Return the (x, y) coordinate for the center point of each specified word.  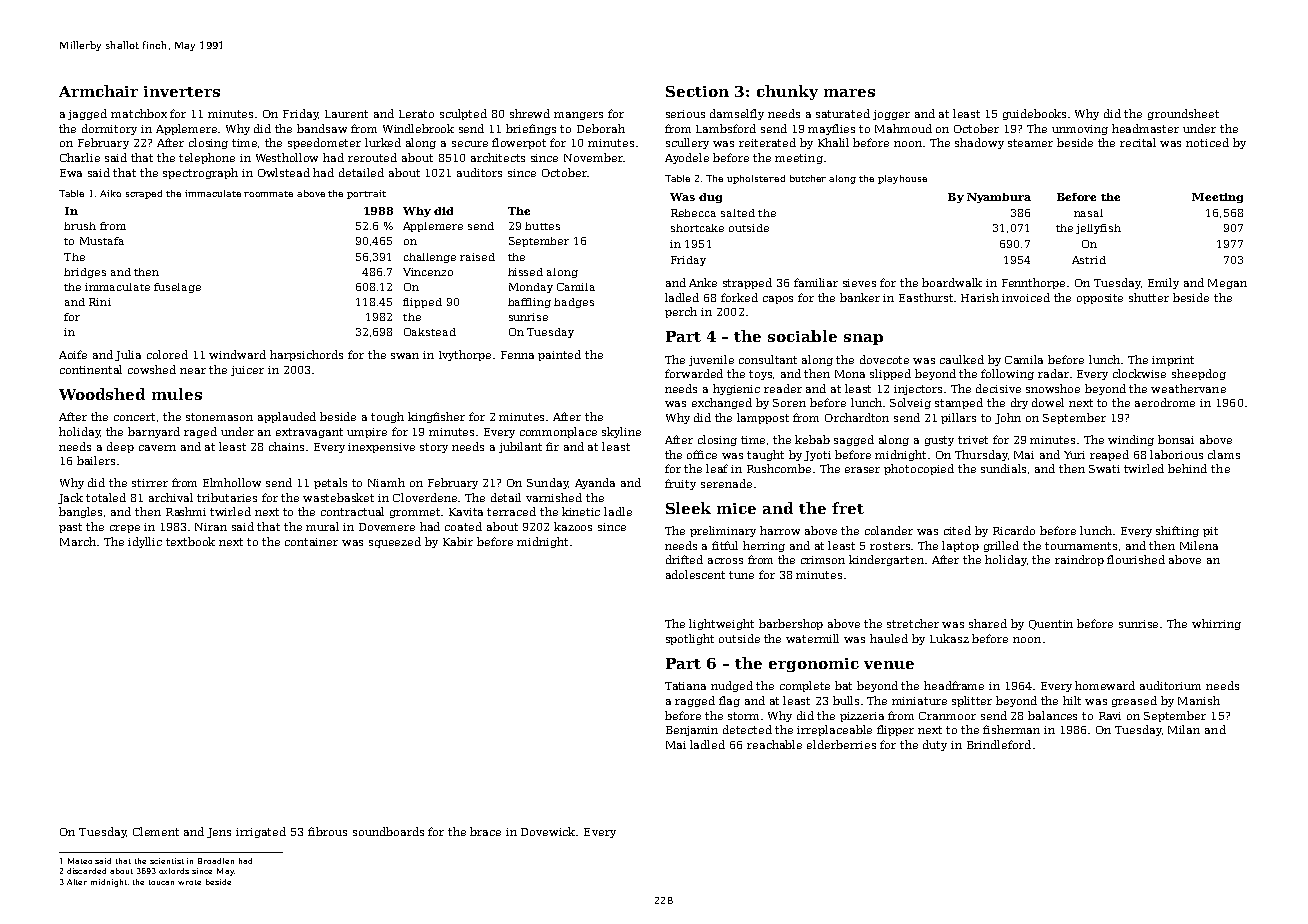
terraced (511, 511)
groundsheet (1183, 114)
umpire (367, 433)
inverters (182, 91)
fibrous (327, 831)
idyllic (145, 542)
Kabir (458, 541)
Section (697, 91)
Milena (1199, 545)
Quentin (1051, 625)
